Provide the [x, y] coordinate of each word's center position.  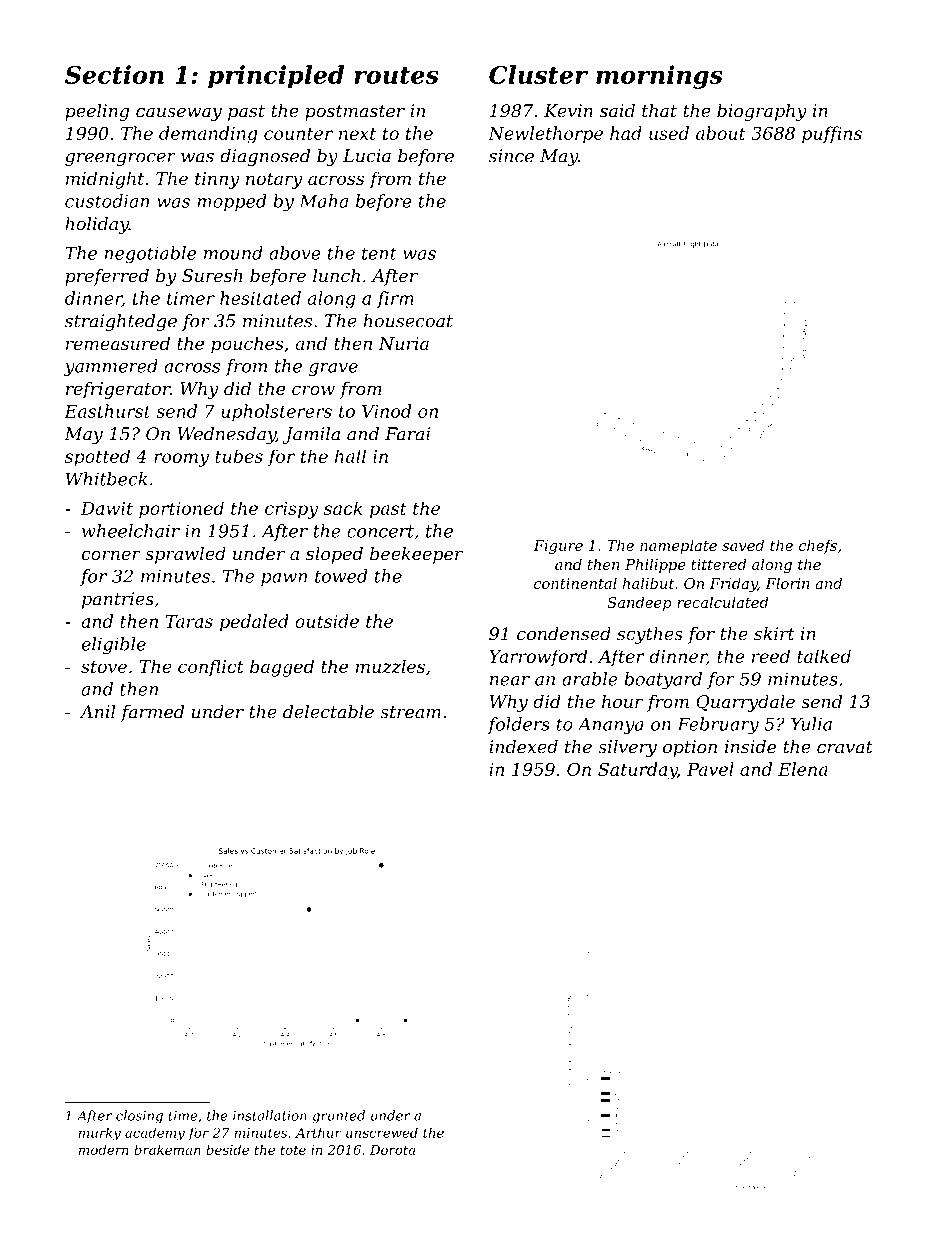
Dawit [107, 508]
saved [743, 545]
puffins [832, 135]
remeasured [118, 343]
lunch [336, 275]
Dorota [392, 1150]
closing [139, 1117]
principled [276, 77]
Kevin [568, 111]
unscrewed [382, 1132]
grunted [338, 1117]
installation [270, 1115]
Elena [803, 769]
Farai [407, 434]
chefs [818, 546]
